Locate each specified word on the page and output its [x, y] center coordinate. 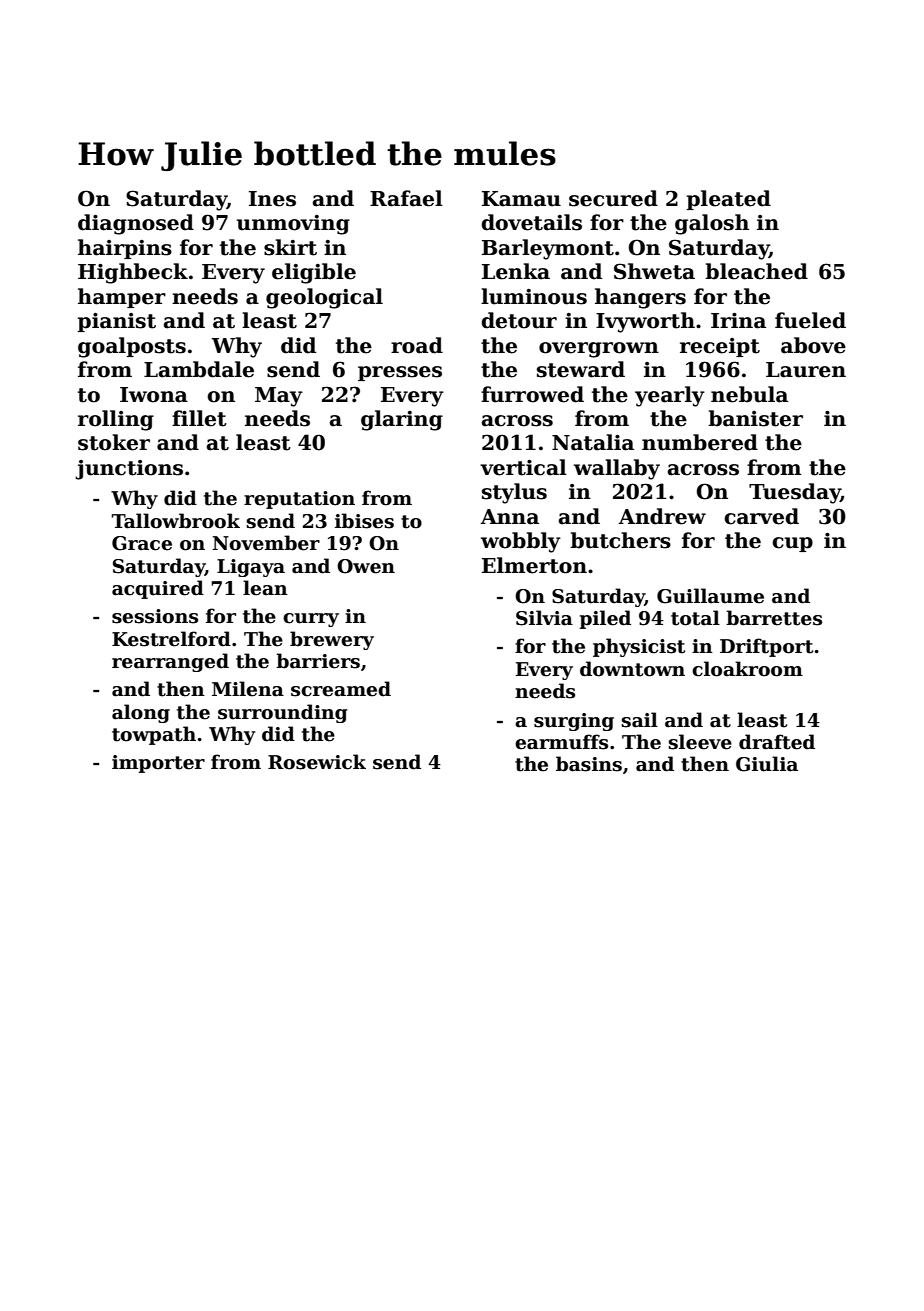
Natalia [593, 442]
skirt [290, 247]
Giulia [767, 764]
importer [158, 764]
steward [581, 369]
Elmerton [534, 565]
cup [792, 544]
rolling [116, 420]
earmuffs [561, 742]
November [266, 543]
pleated [728, 200]
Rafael [406, 198]
